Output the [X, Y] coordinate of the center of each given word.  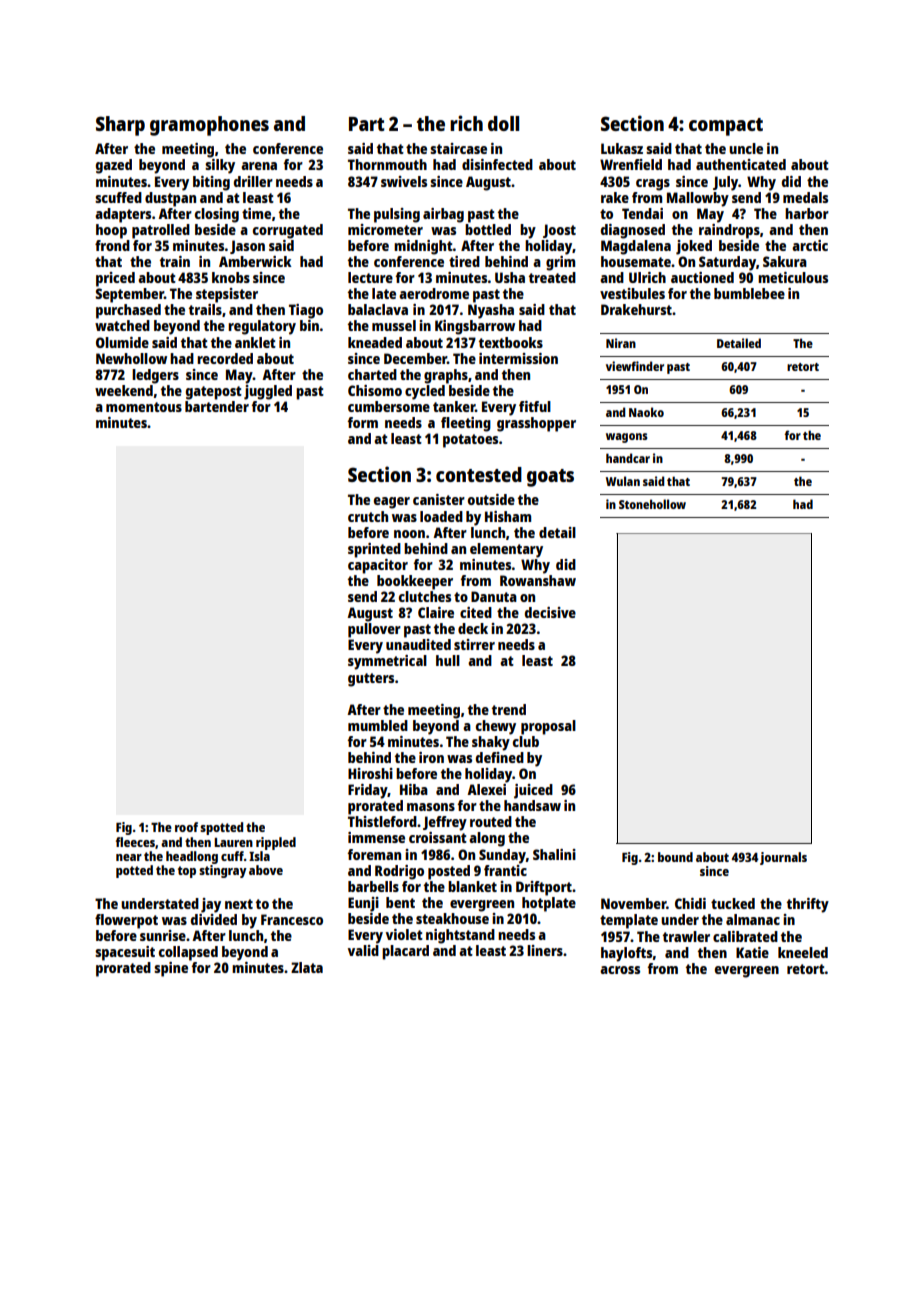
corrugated [288, 231]
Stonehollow [652, 504]
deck [473, 628]
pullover [374, 630]
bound [675, 857]
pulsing [397, 215]
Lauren [233, 842]
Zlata [307, 967]
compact [726, 127]
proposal [548, 727]
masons [431, 807]
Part [366, 124]
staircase [458, 148]
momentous [144, 407]
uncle [746, 148]
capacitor [378, 566]
